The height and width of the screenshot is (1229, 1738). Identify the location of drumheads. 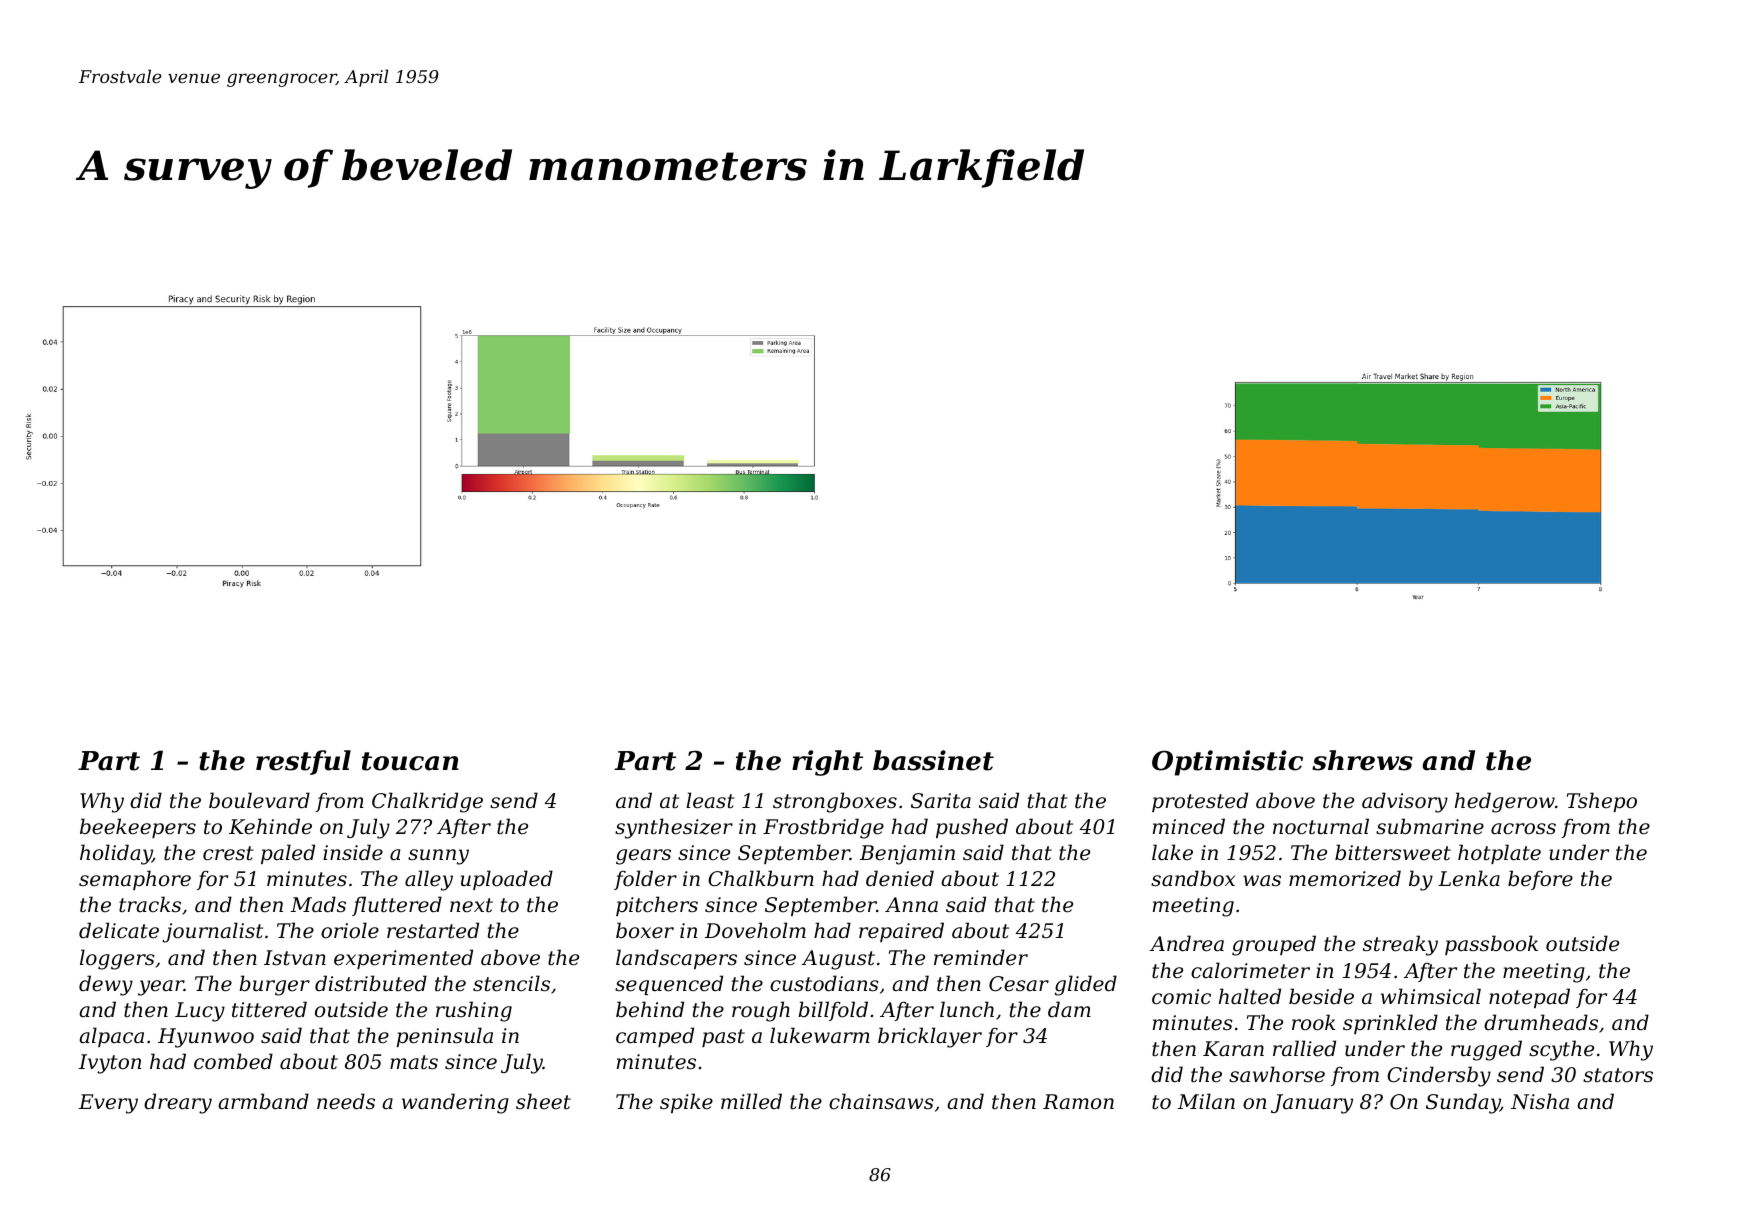
(1541, 1022).
